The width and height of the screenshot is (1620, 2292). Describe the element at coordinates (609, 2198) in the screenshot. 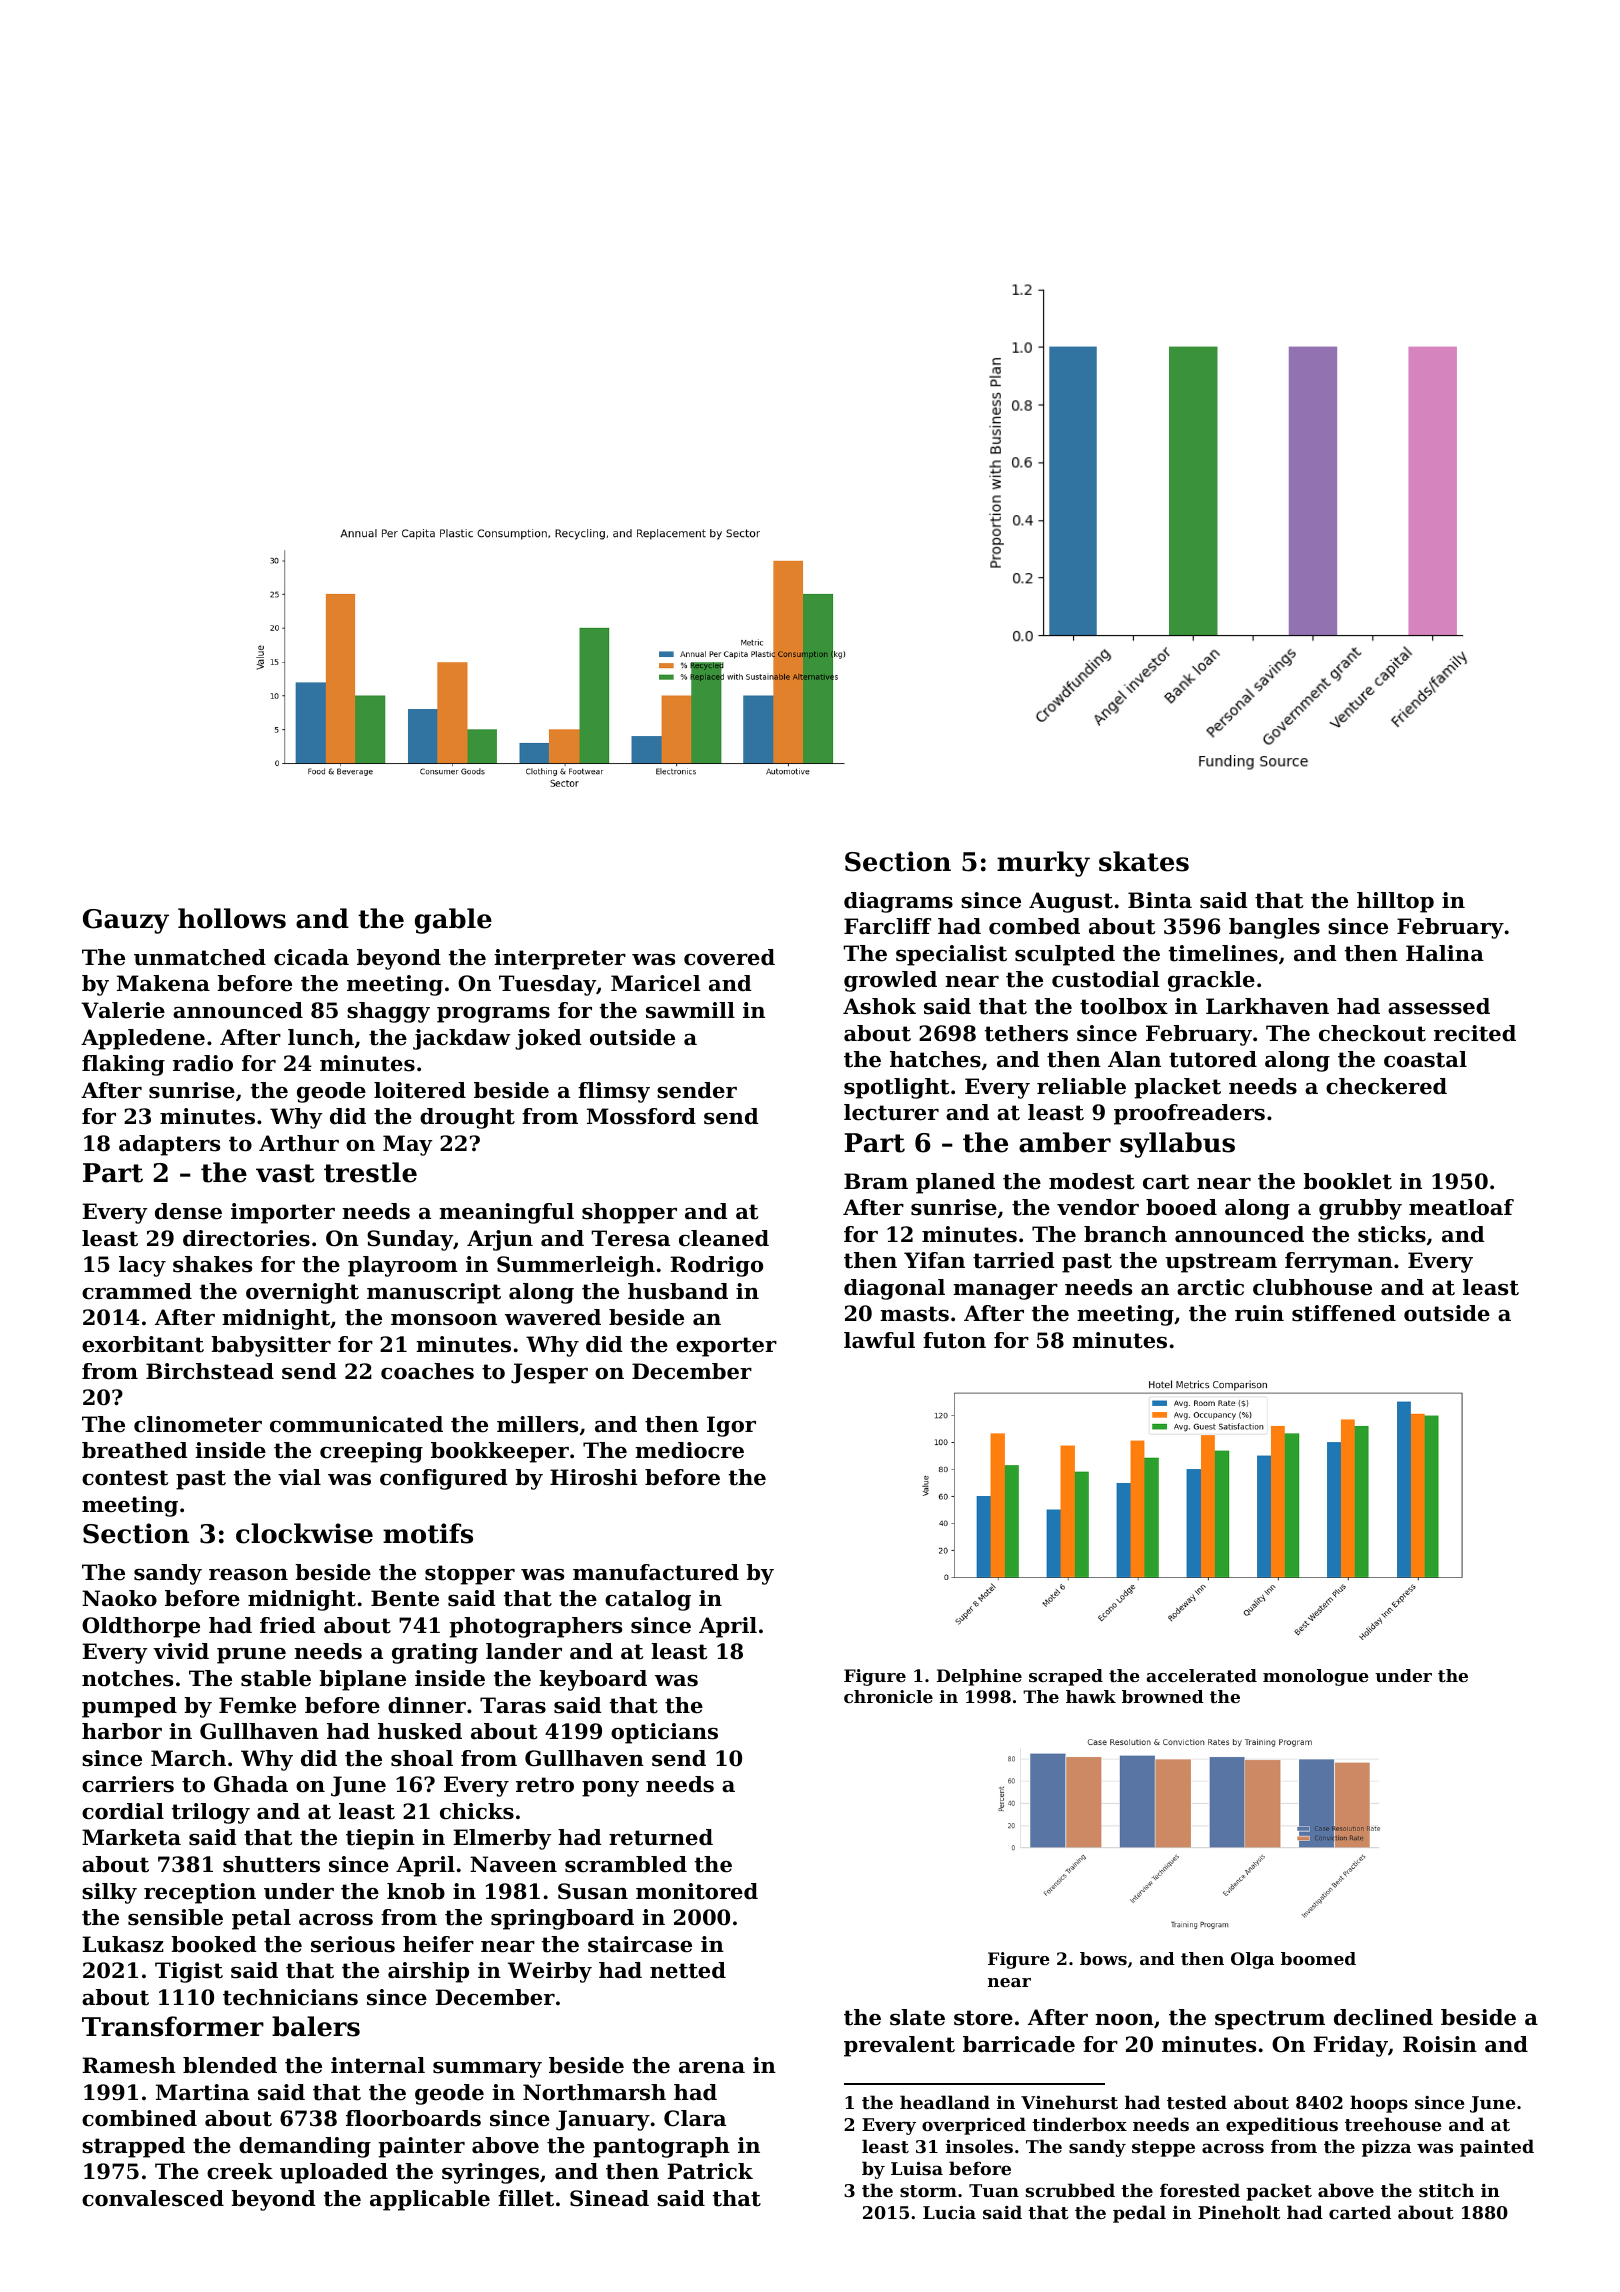

I see `Sinead` at that location.
